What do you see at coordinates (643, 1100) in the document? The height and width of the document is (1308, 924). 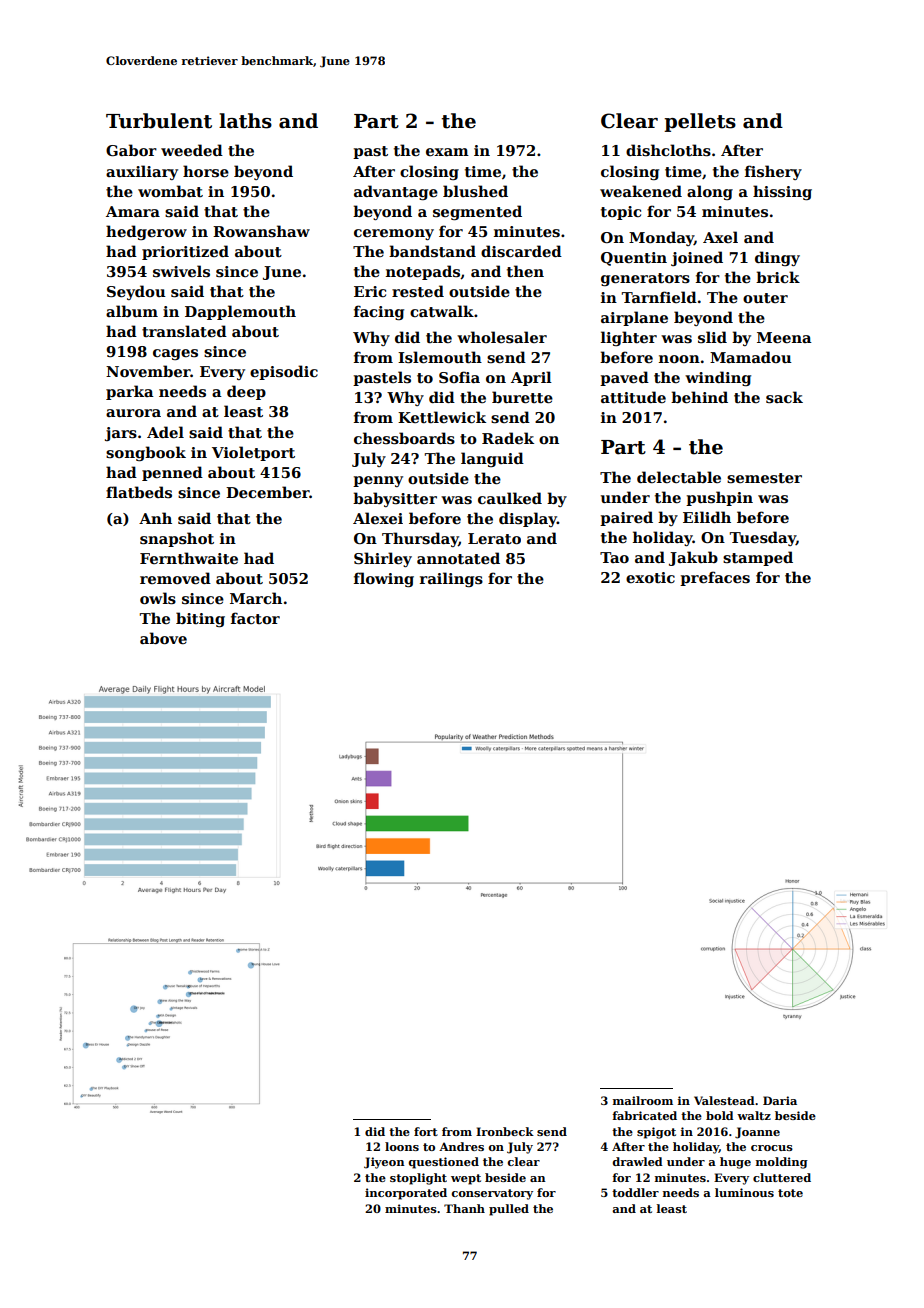 I see `mailroom` at bounding box center [643, 1100].
